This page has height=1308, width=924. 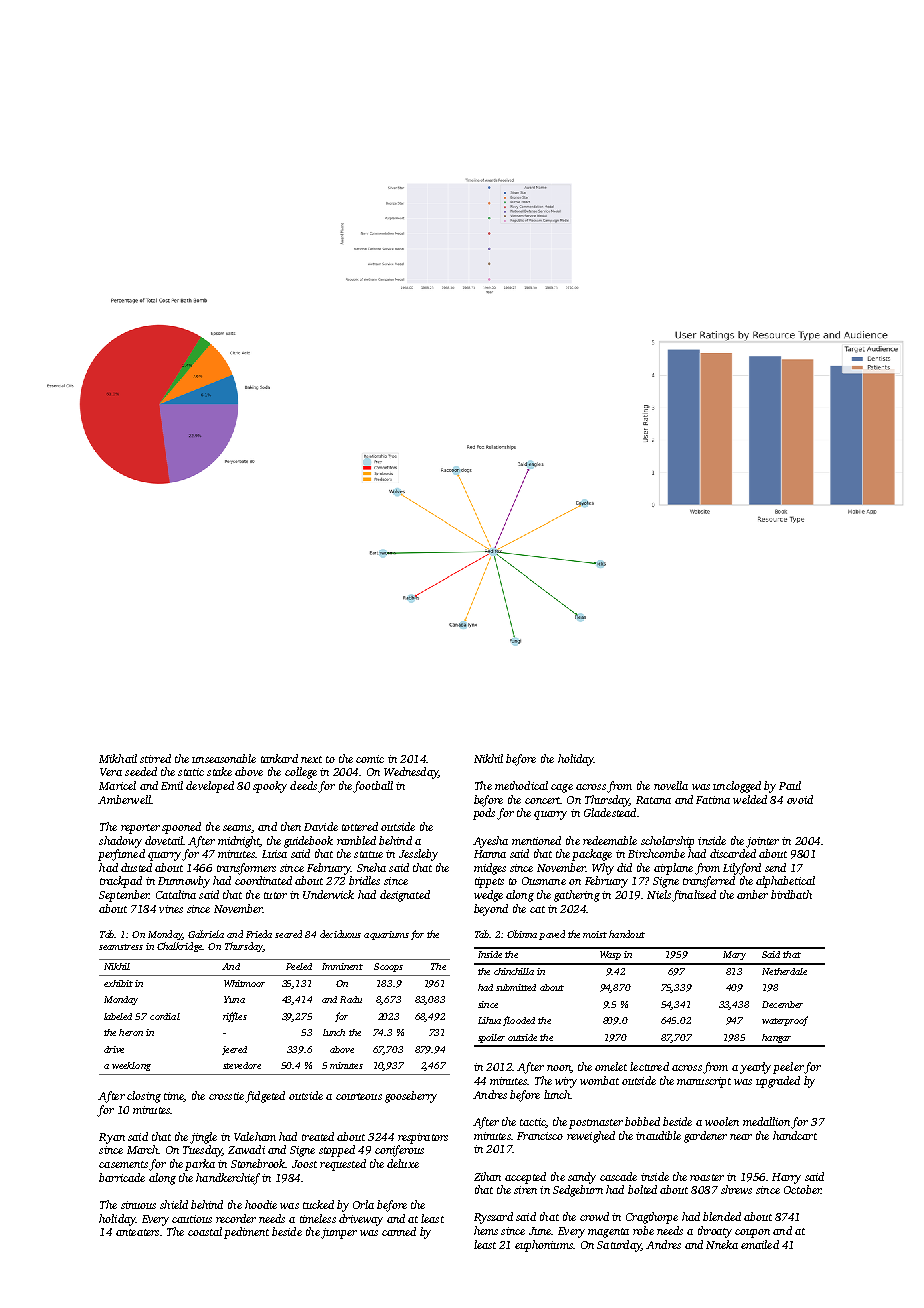 I want to click on tankard, so click(x=279, y=758).
